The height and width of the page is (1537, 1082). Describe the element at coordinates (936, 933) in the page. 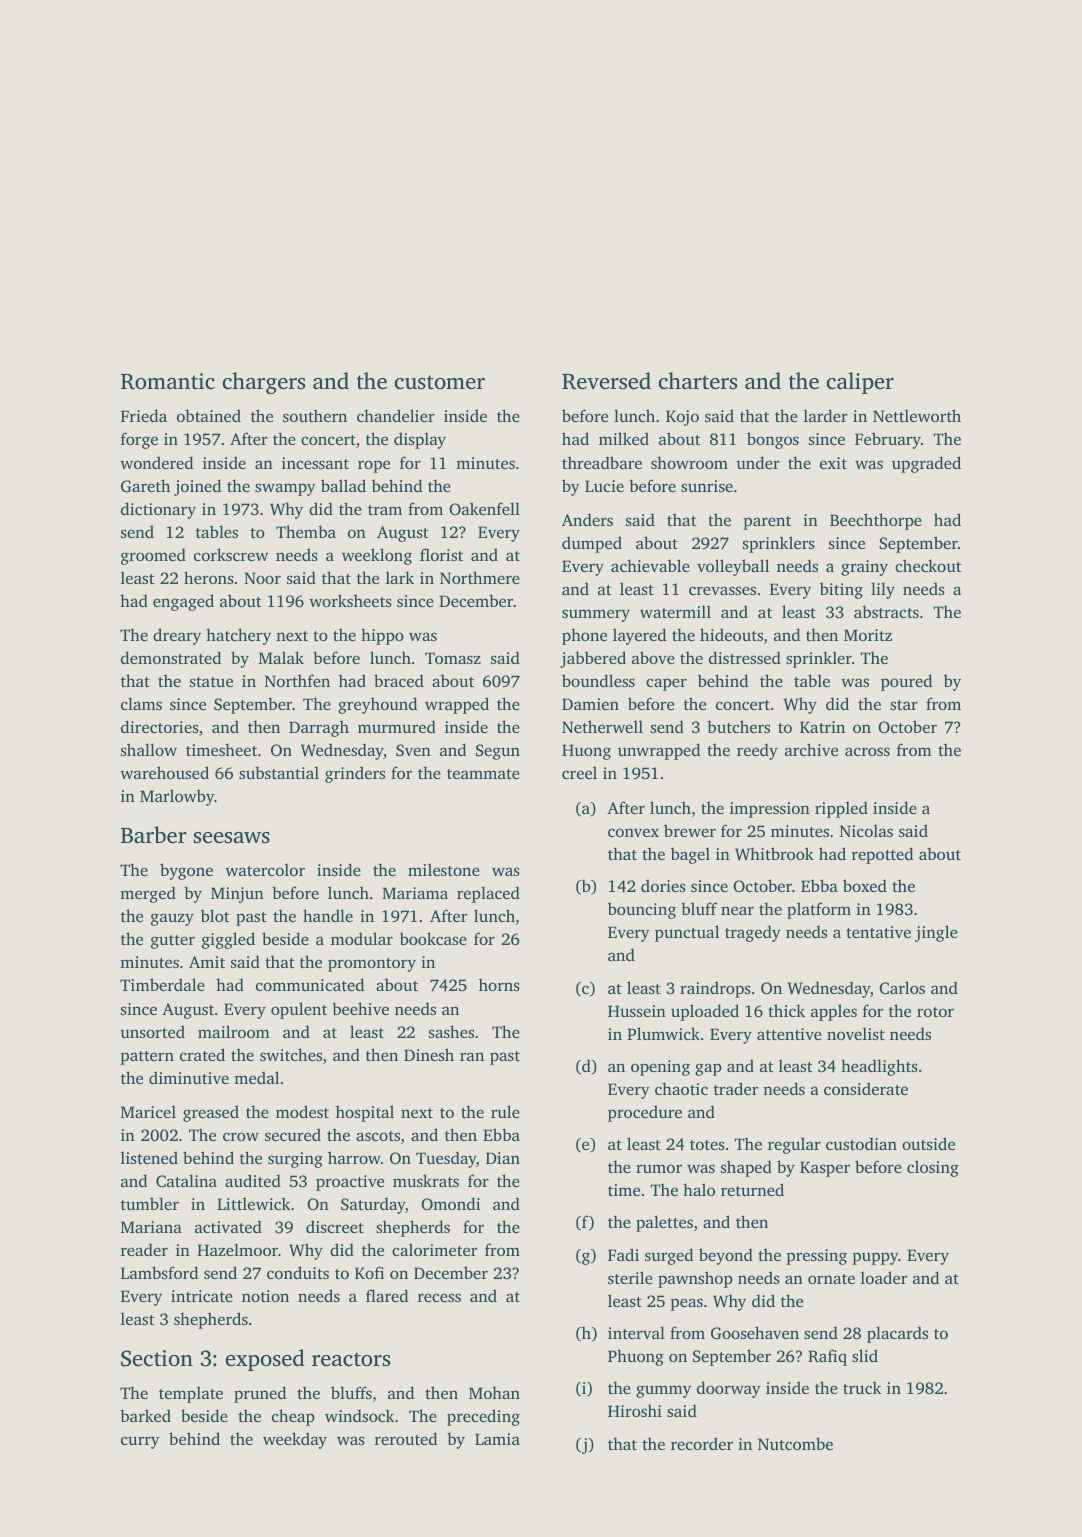

I see `jingle` at that location.
